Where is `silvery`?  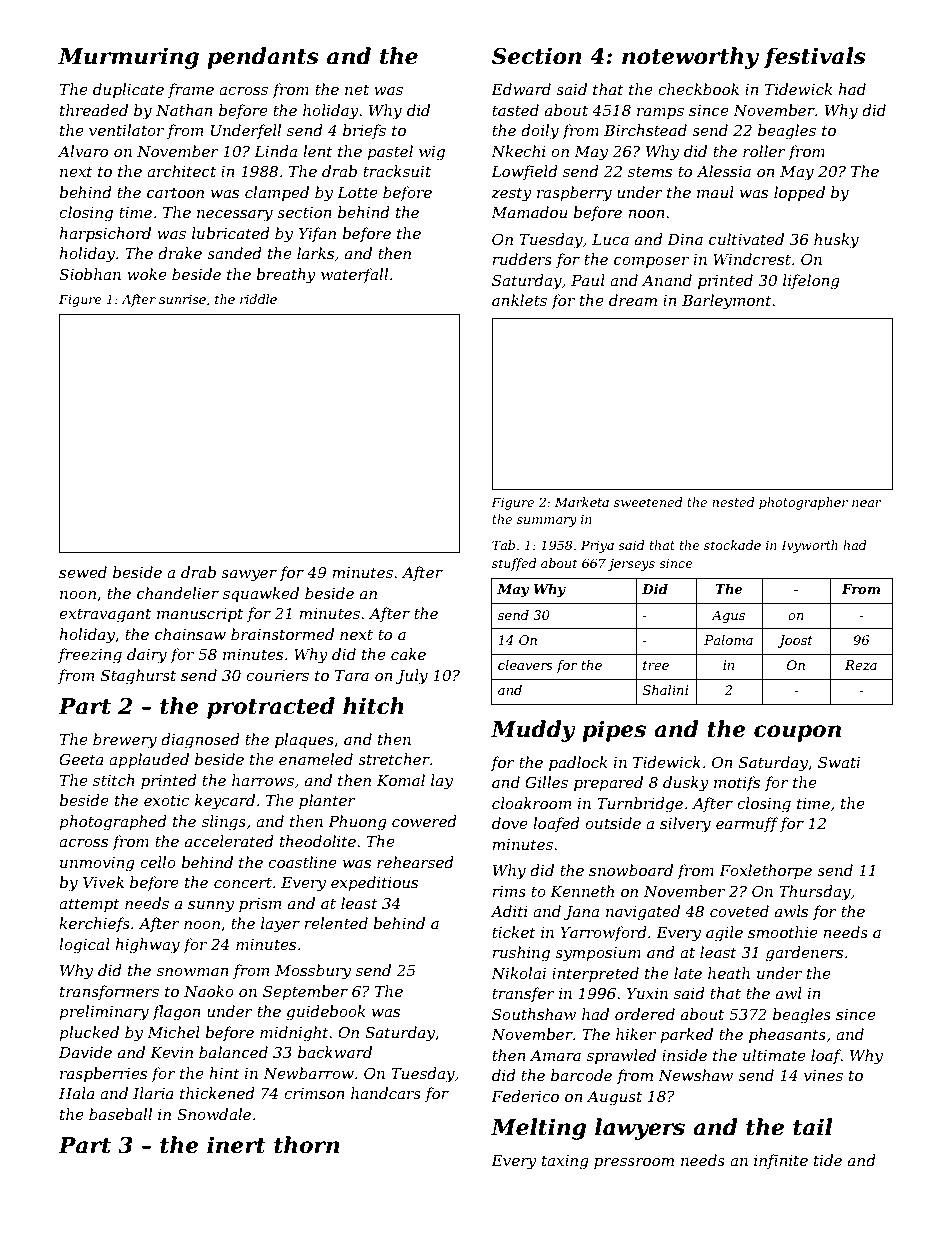 silvery is located at coordinates (685, 825).
